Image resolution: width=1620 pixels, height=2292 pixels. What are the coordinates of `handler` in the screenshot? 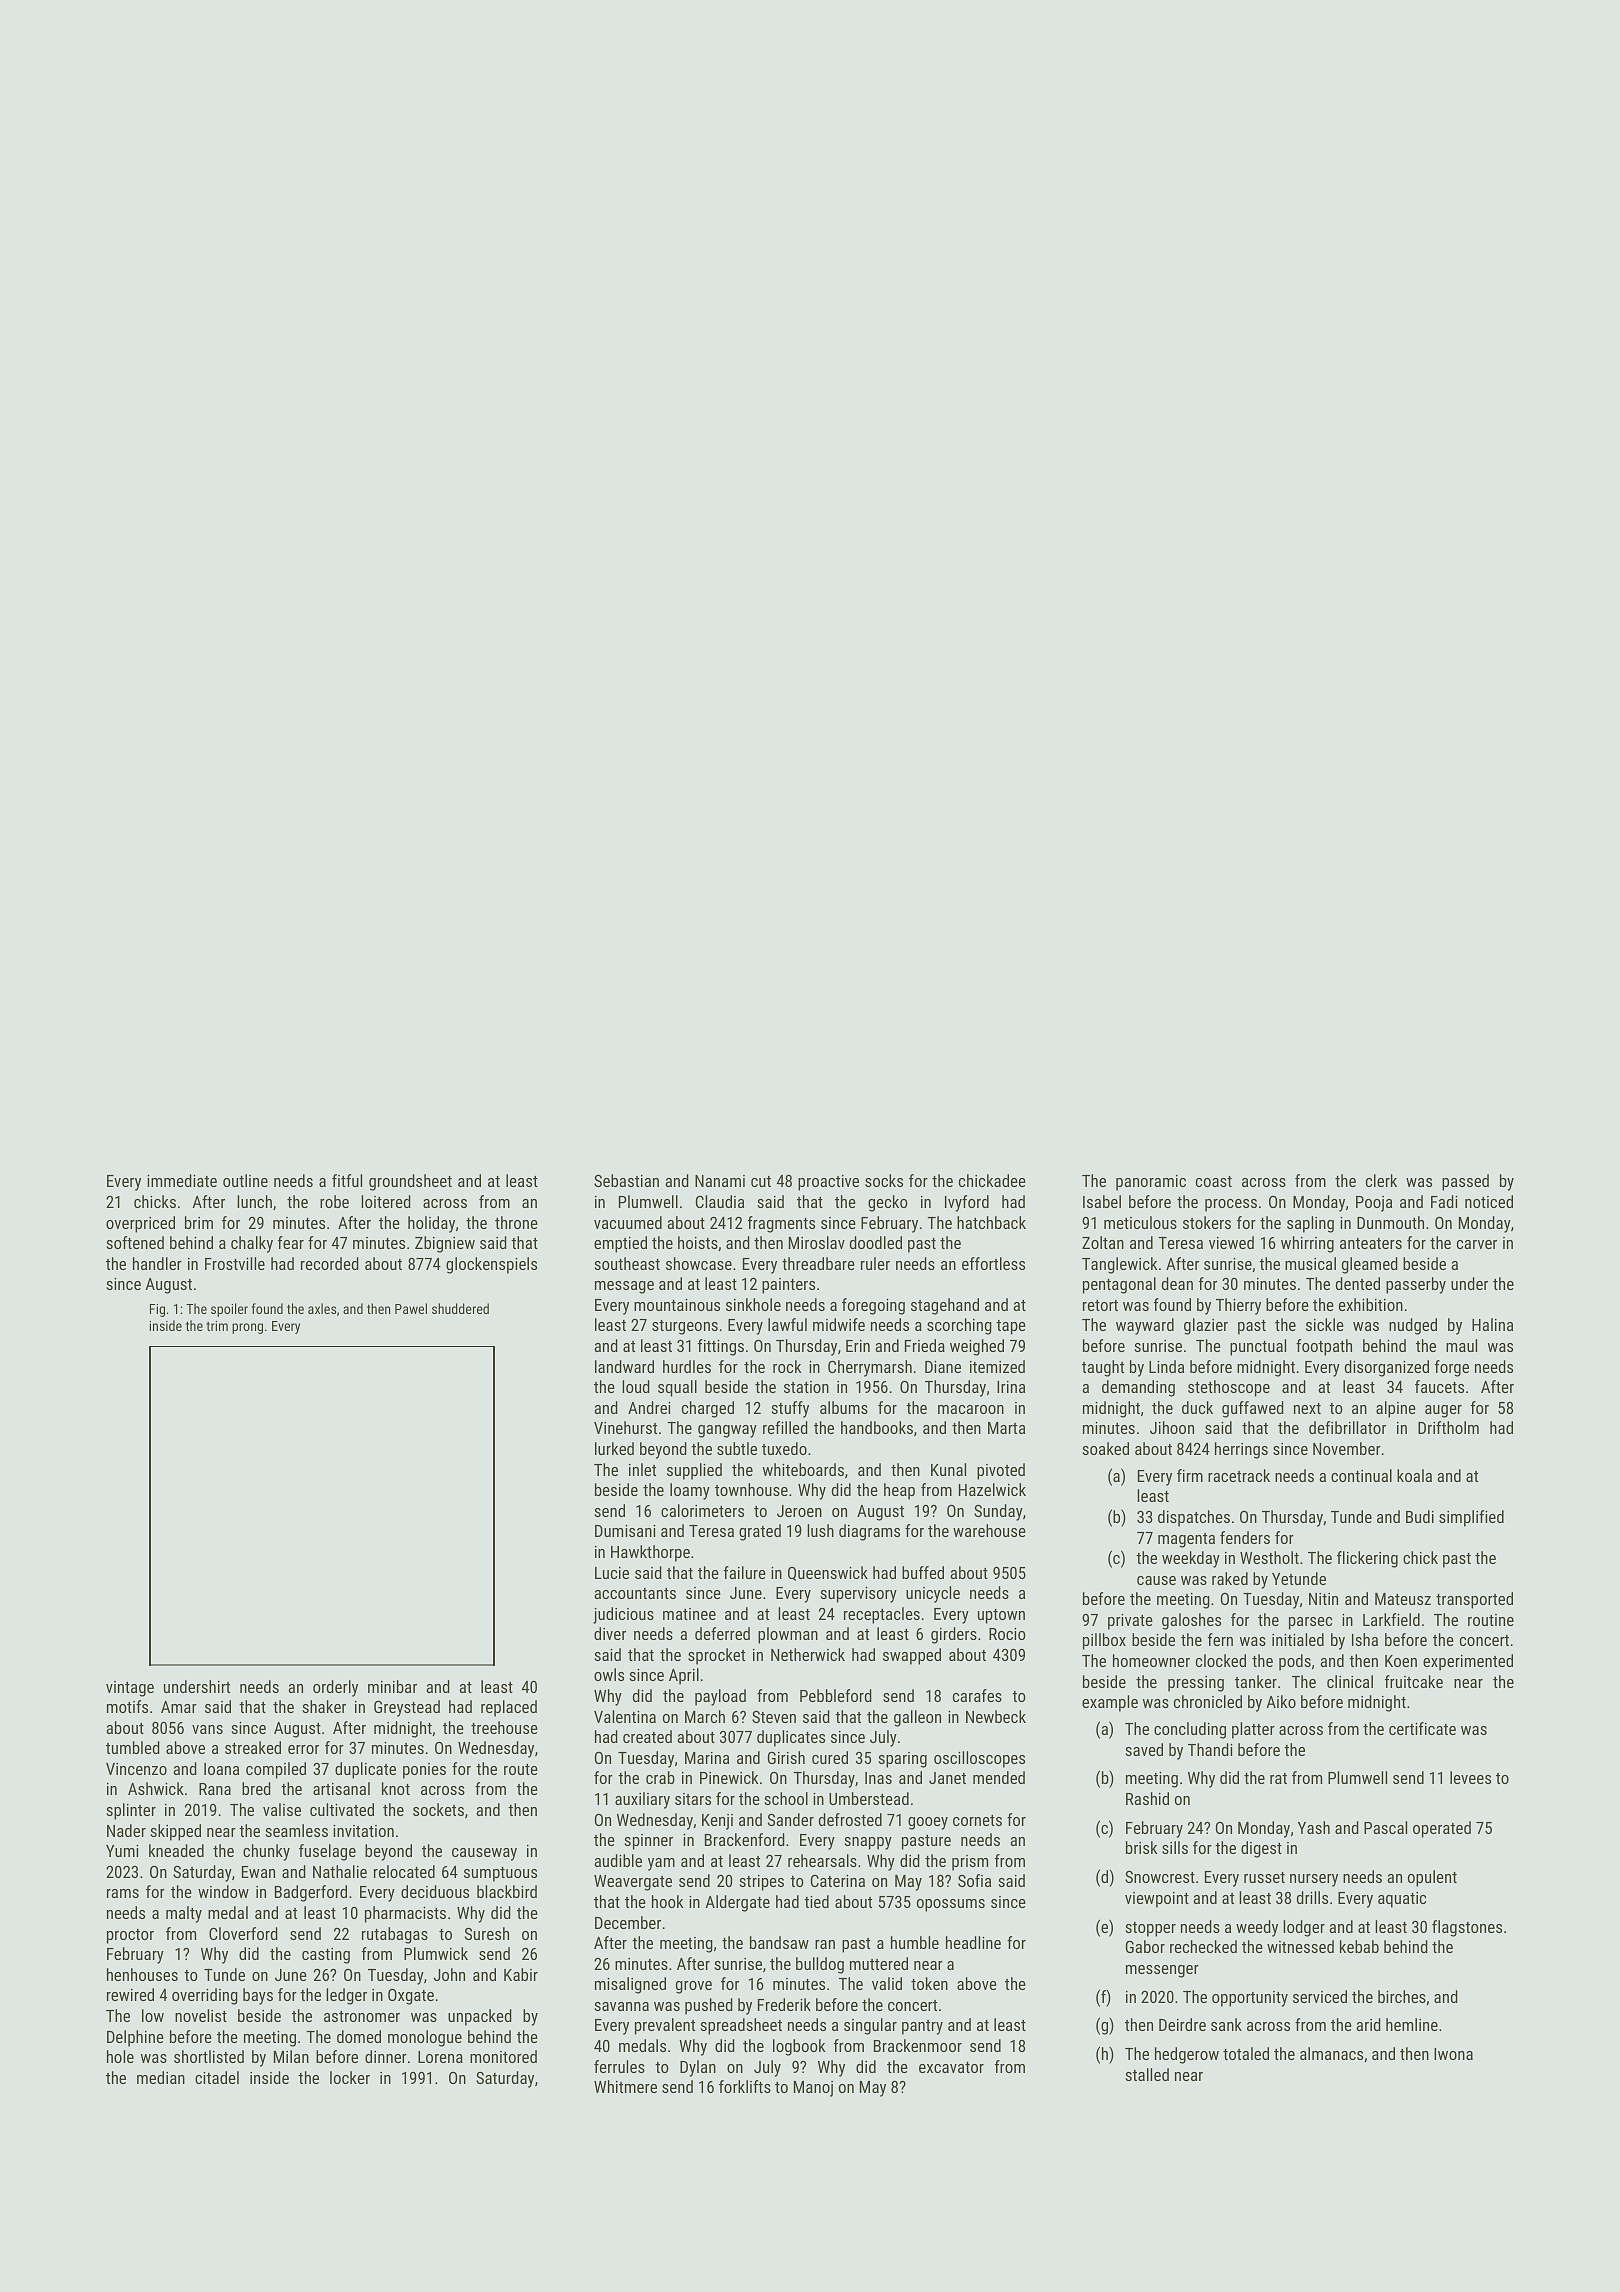 It's located at (157, 1263).
